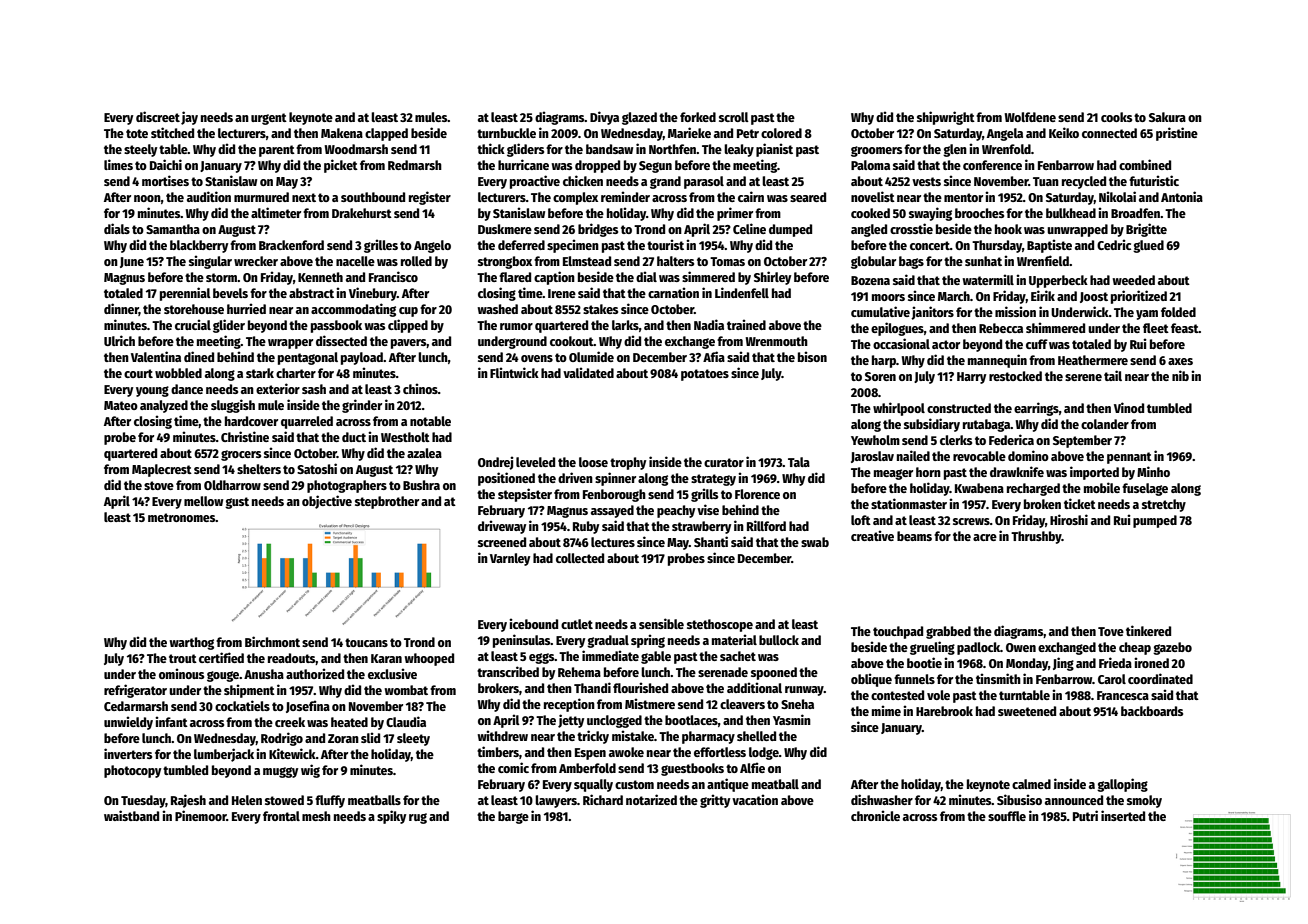  Describe the element at coordinates (373, 197) in the screenshot. I see `southbound` at that location.
